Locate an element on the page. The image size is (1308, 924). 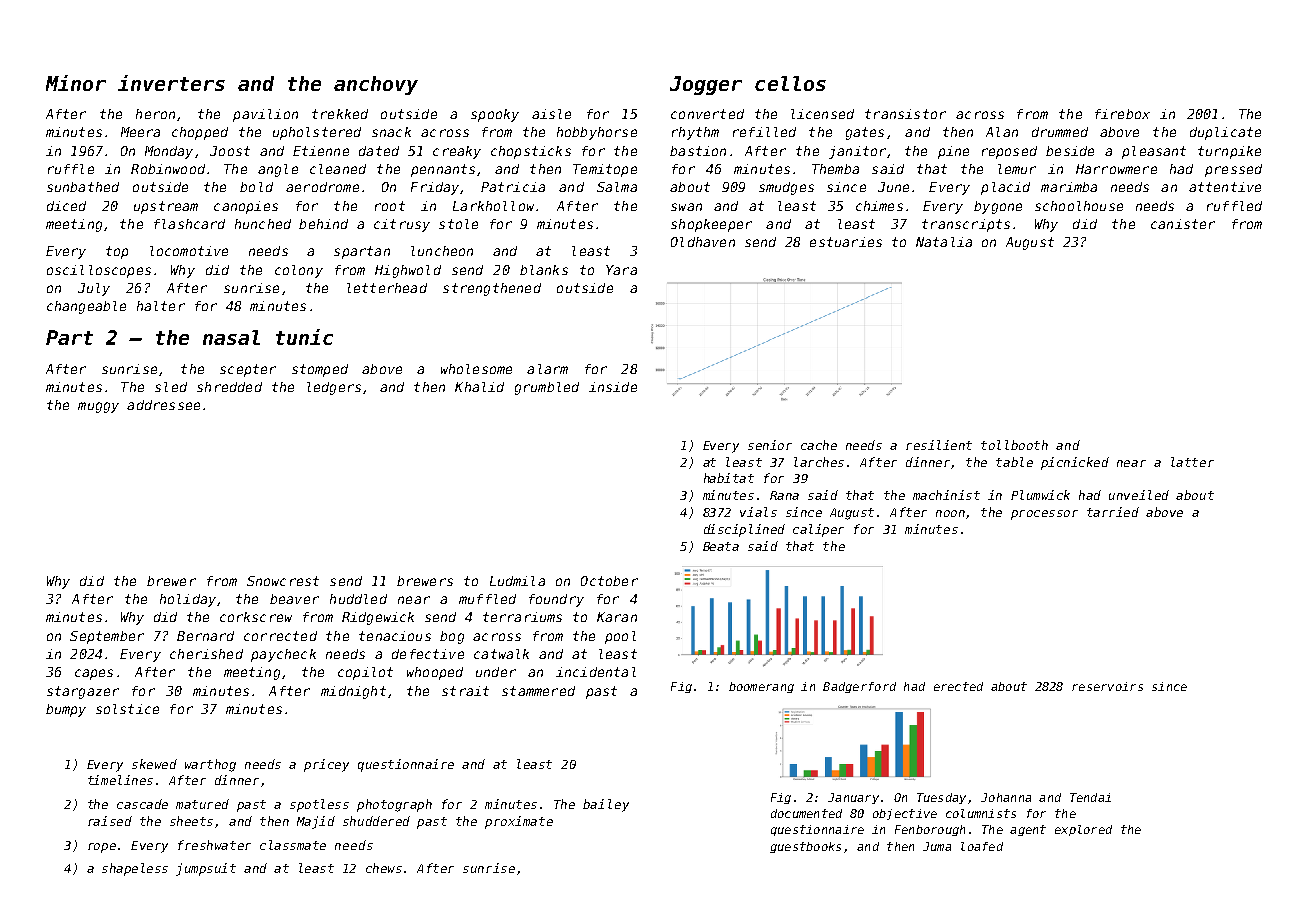
tunic is located at coordinates (304, 337).
